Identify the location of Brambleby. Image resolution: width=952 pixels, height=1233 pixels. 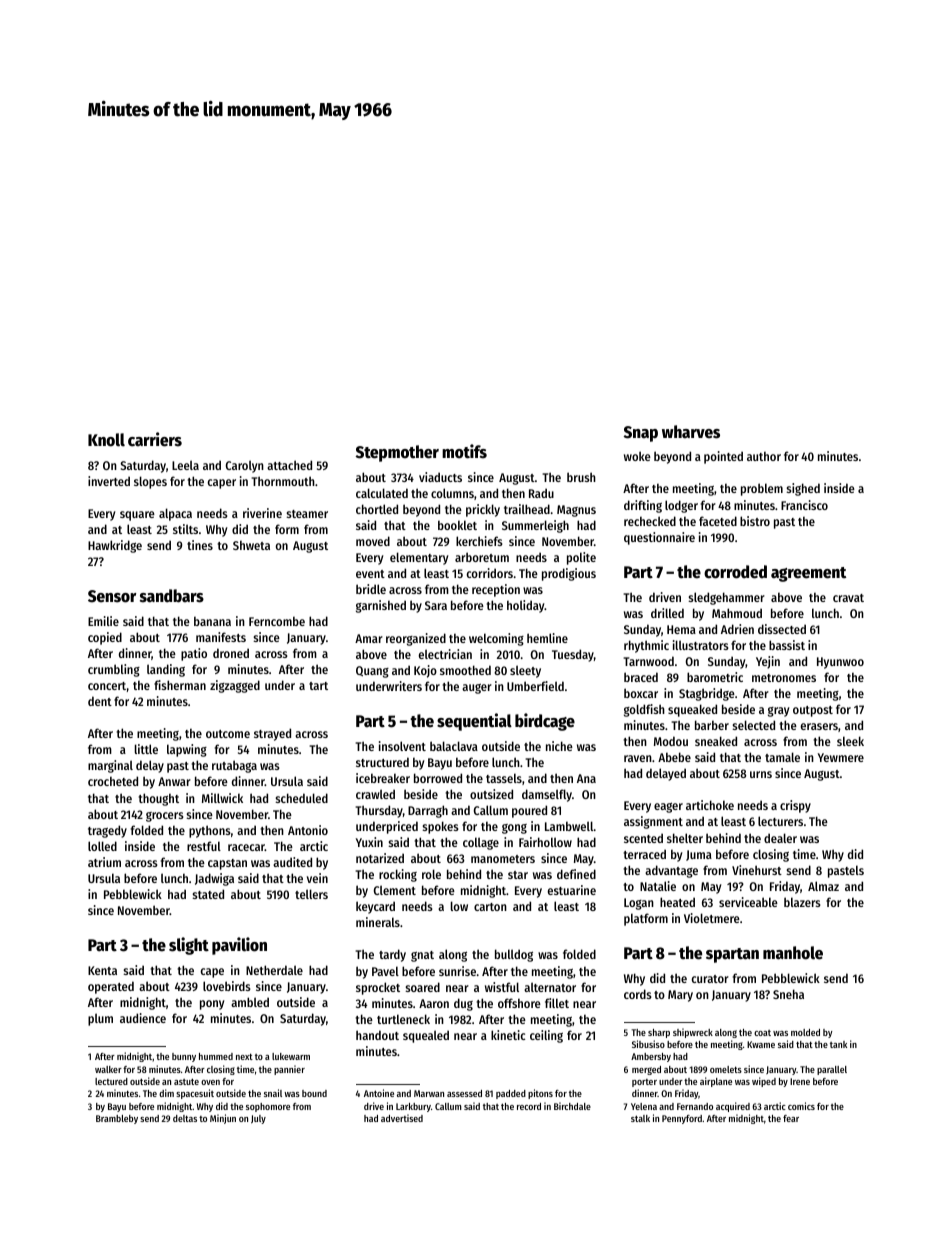
(117, 1119).
